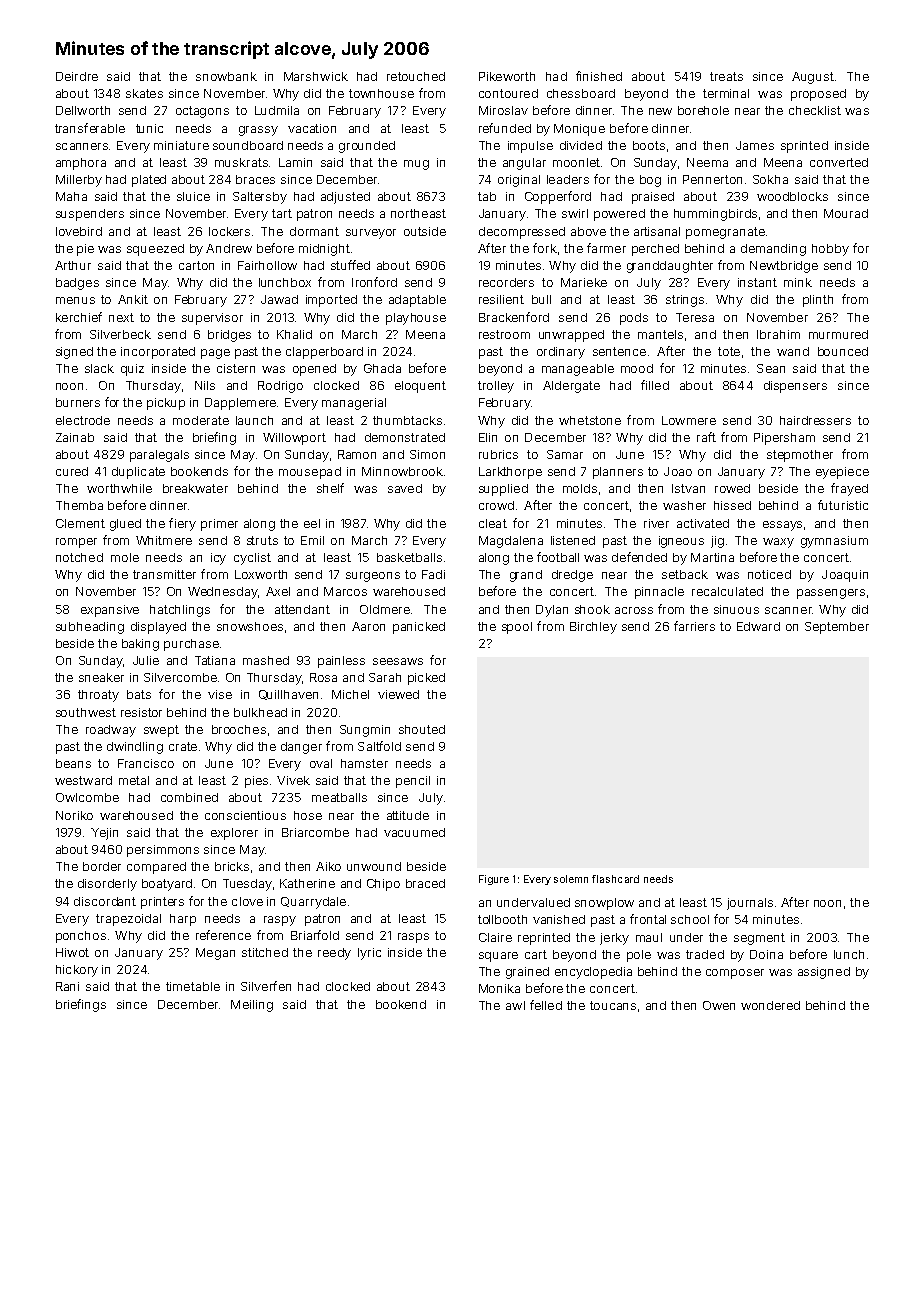 Image resolution: width=924 pixels, height=1308 pixels. Describe the element at coordinates (354, 404) in the document. I see `managerial` at that location.
